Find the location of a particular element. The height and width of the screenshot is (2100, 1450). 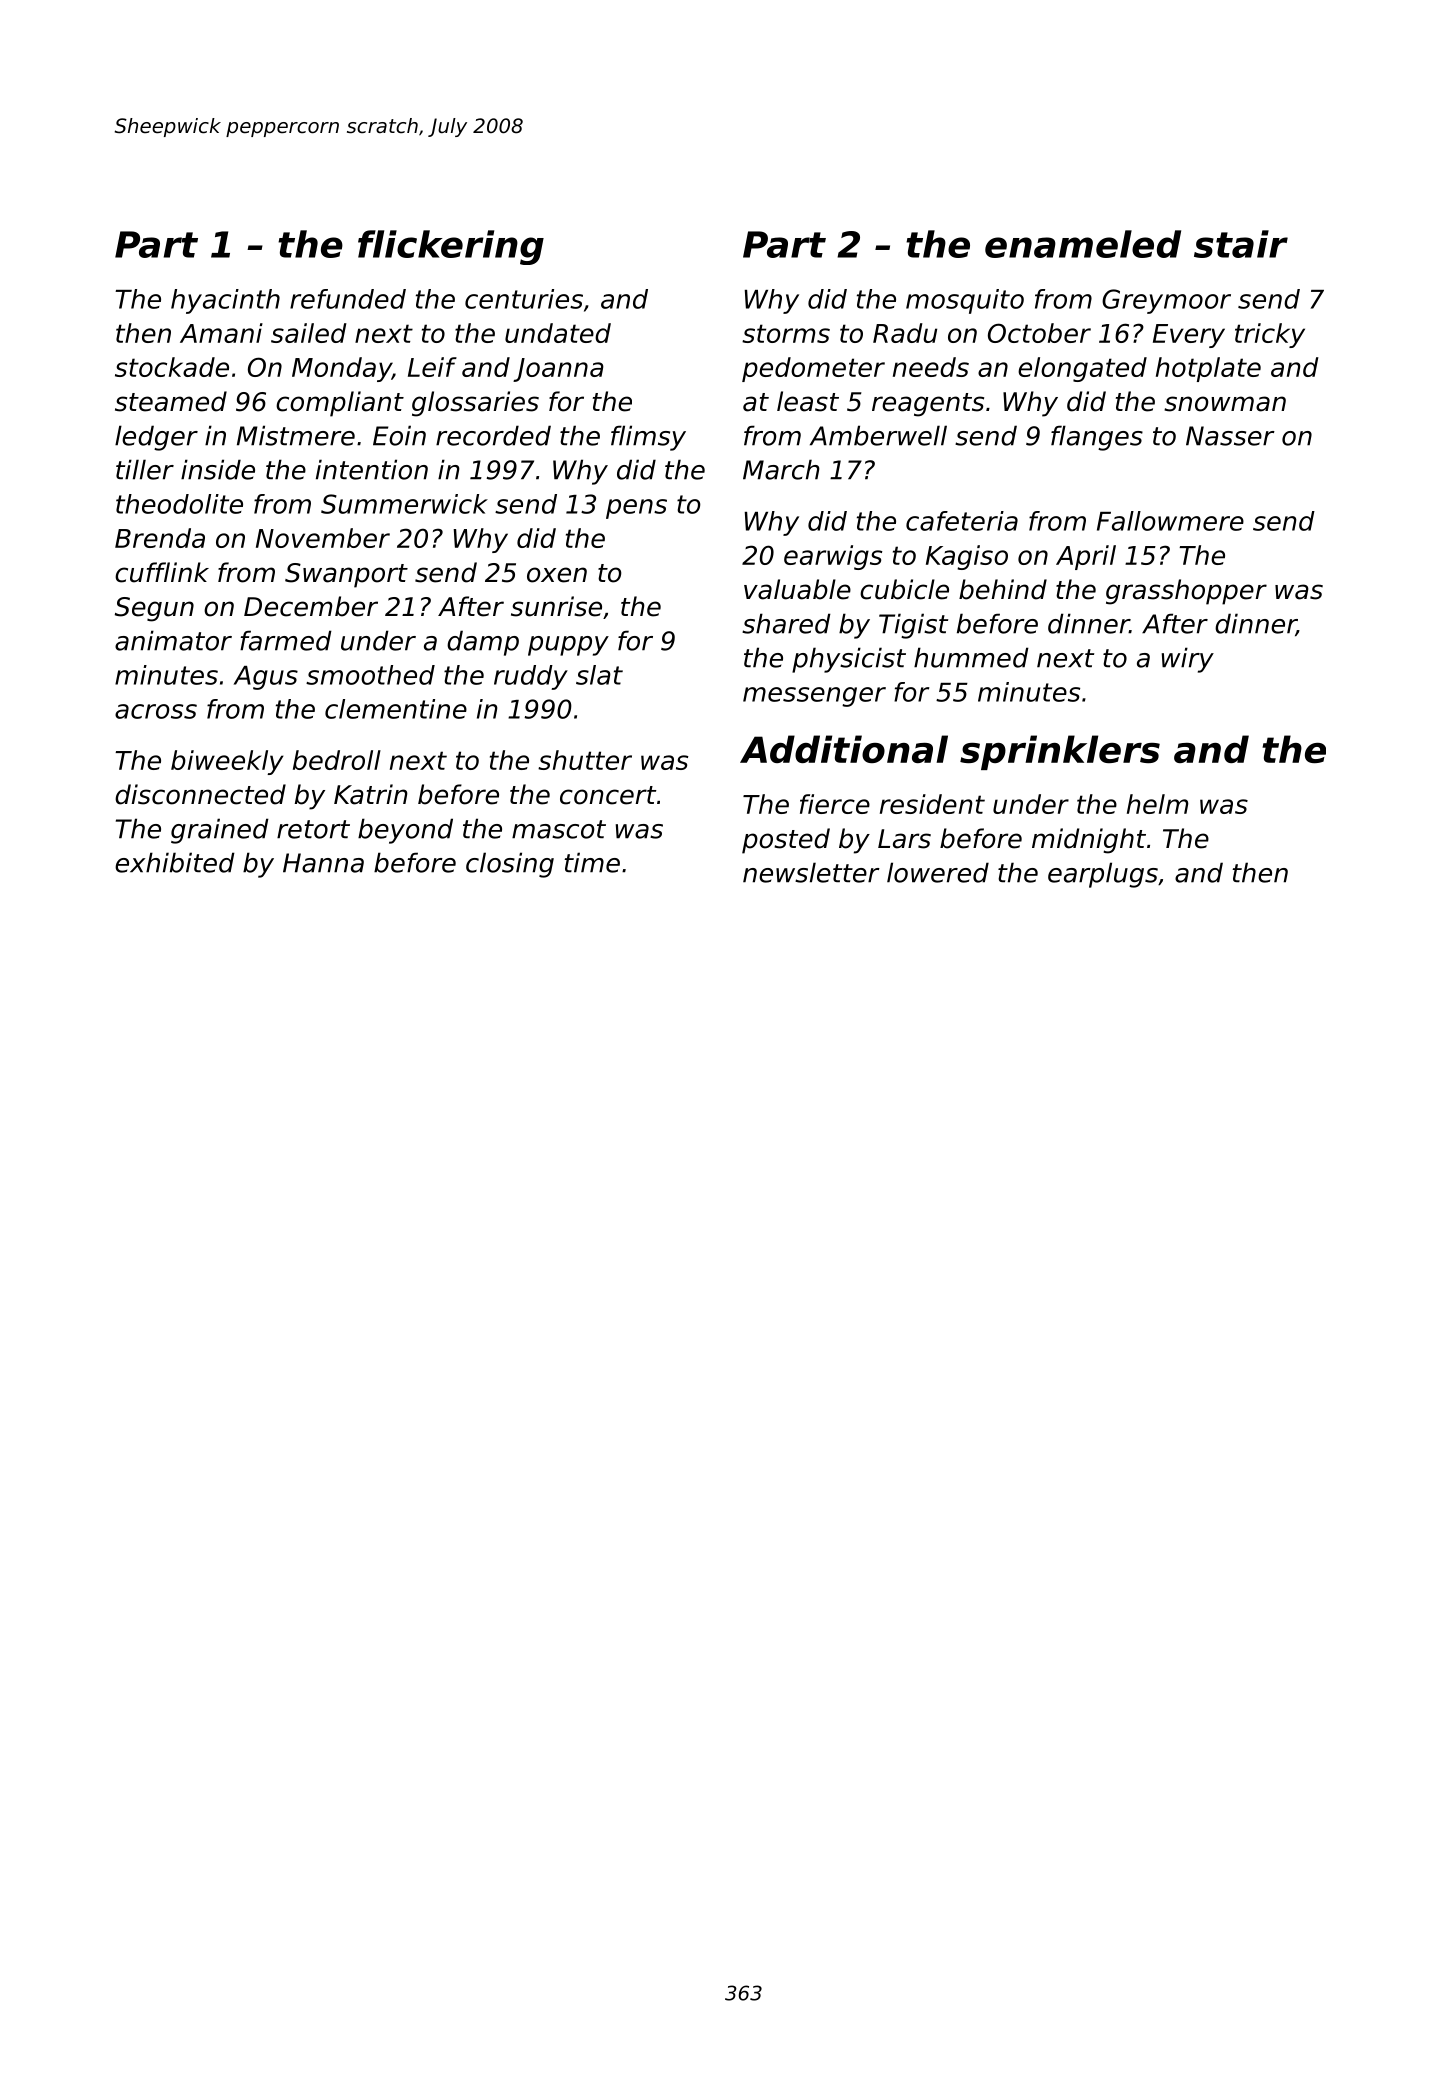

centuries is located at coordinates (524, 299).
